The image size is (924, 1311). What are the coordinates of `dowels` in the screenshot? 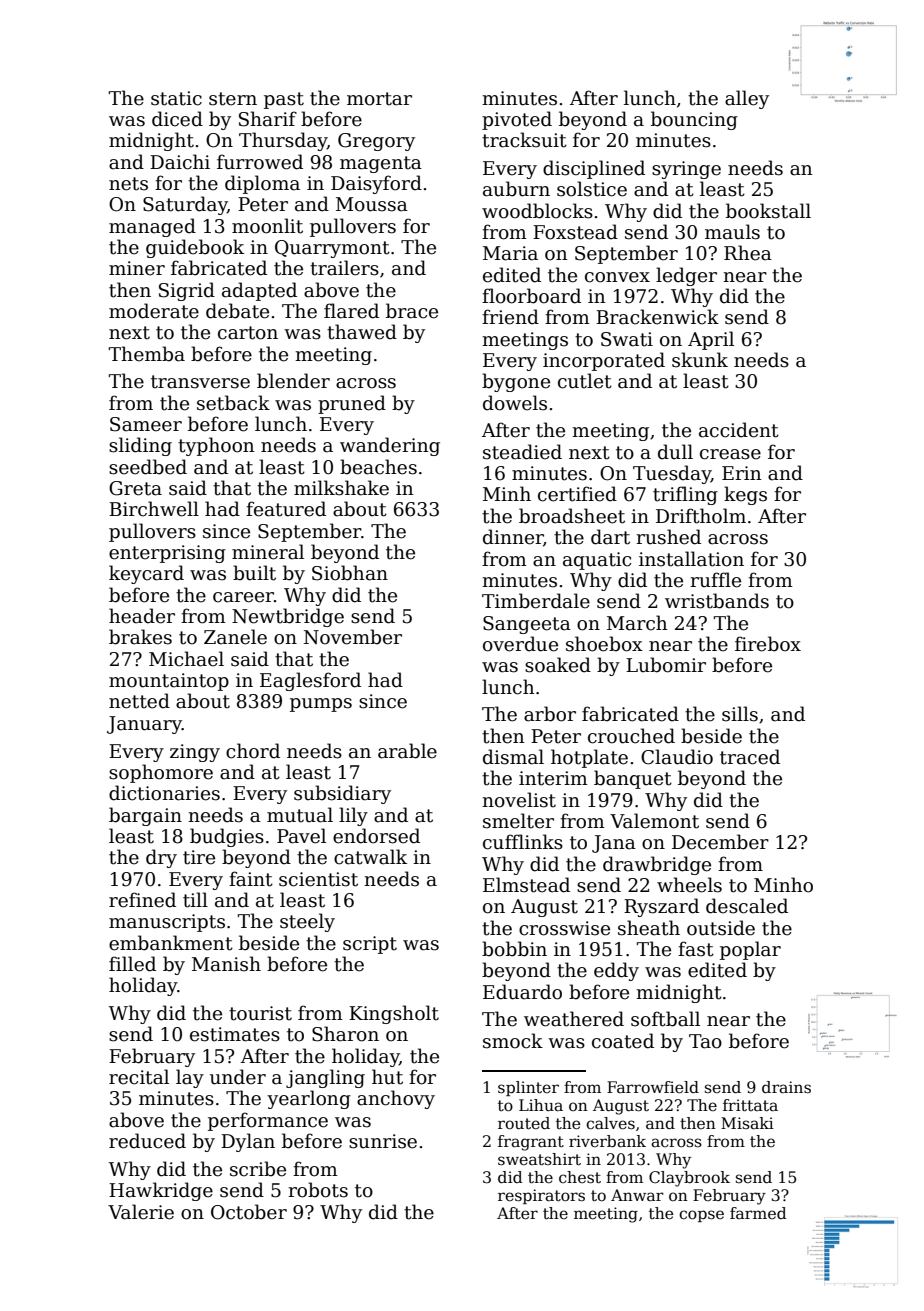 It's located at (515, 403).
